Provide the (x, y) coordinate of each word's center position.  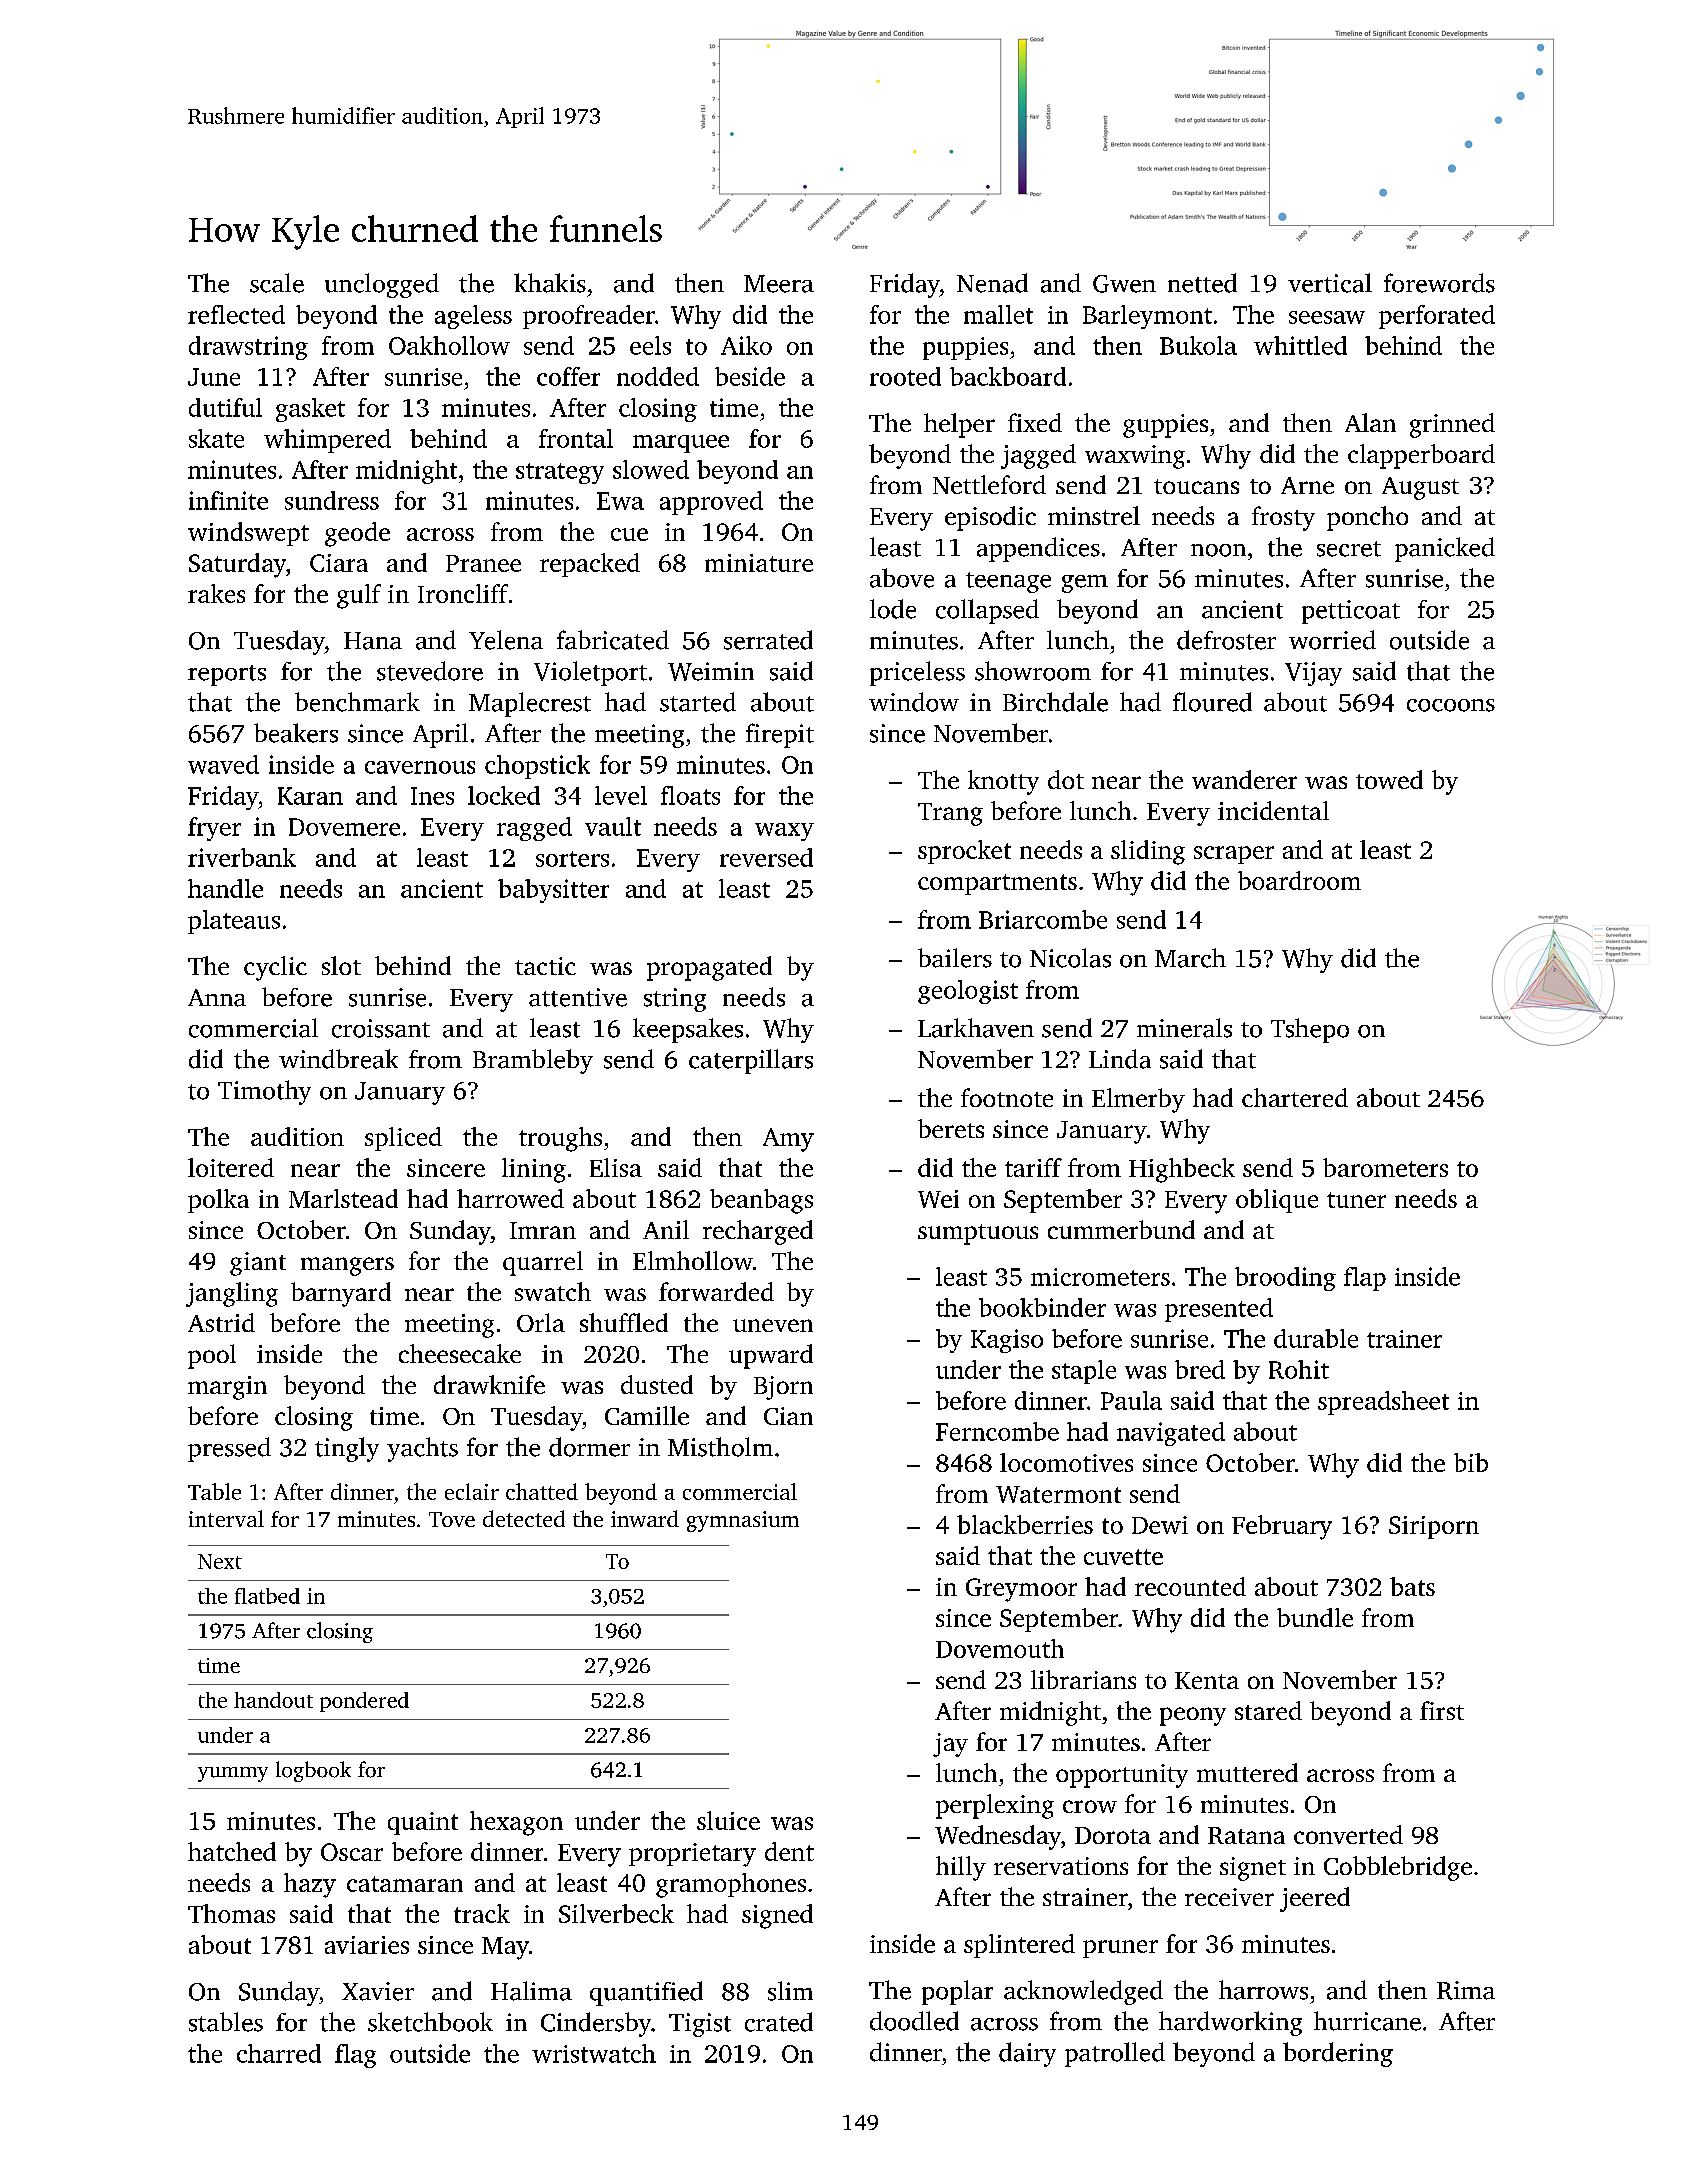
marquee (681, 444)
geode (357, 534)
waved (223, 764)
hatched (232, 1851)
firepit (780, 735)
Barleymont (1147, 317)
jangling (232, 1294)
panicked (1445, 549)
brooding (1285, 1279)
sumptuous (978, 1234)
